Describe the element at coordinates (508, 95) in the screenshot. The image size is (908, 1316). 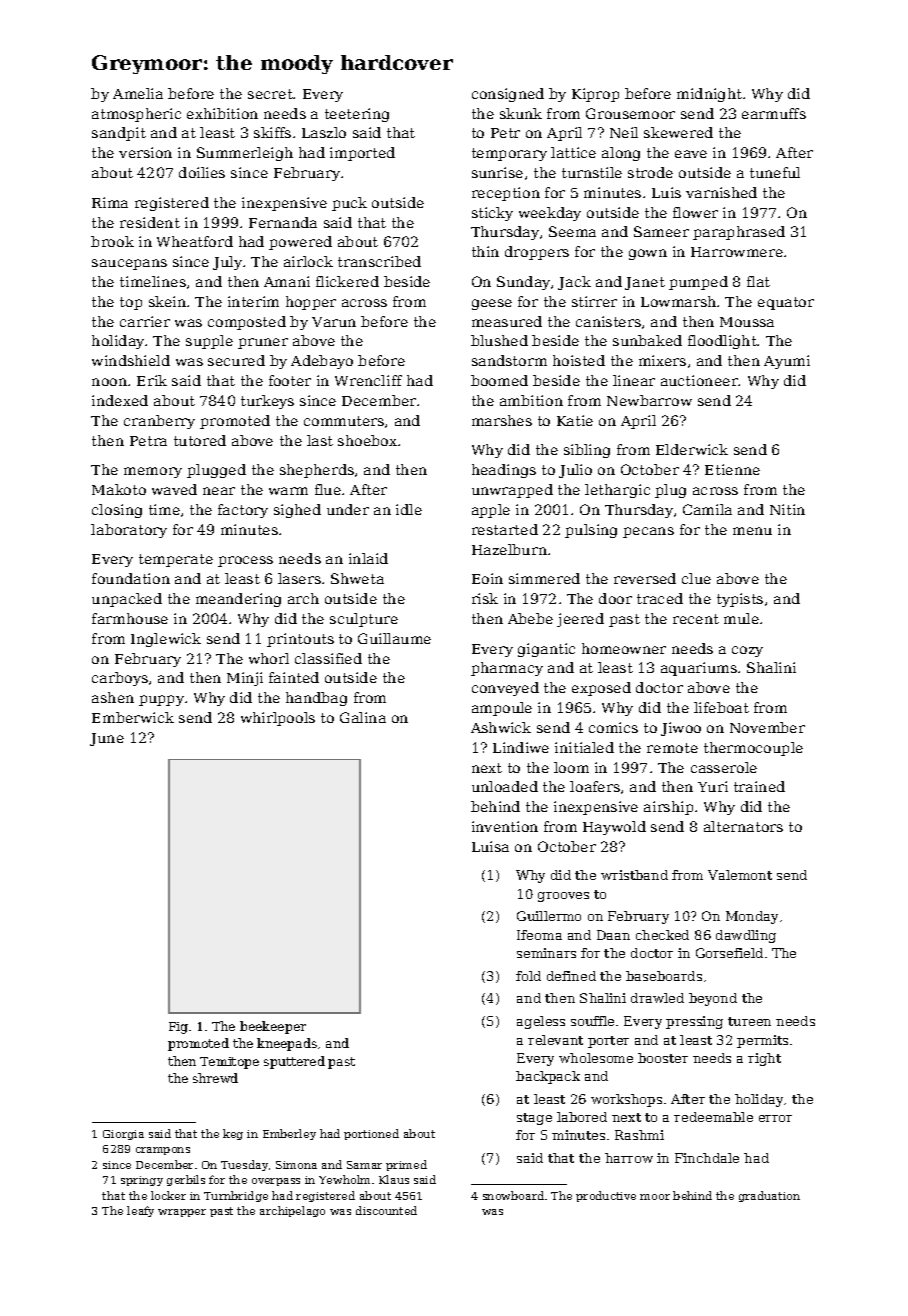
I see `consigned` at that location.
